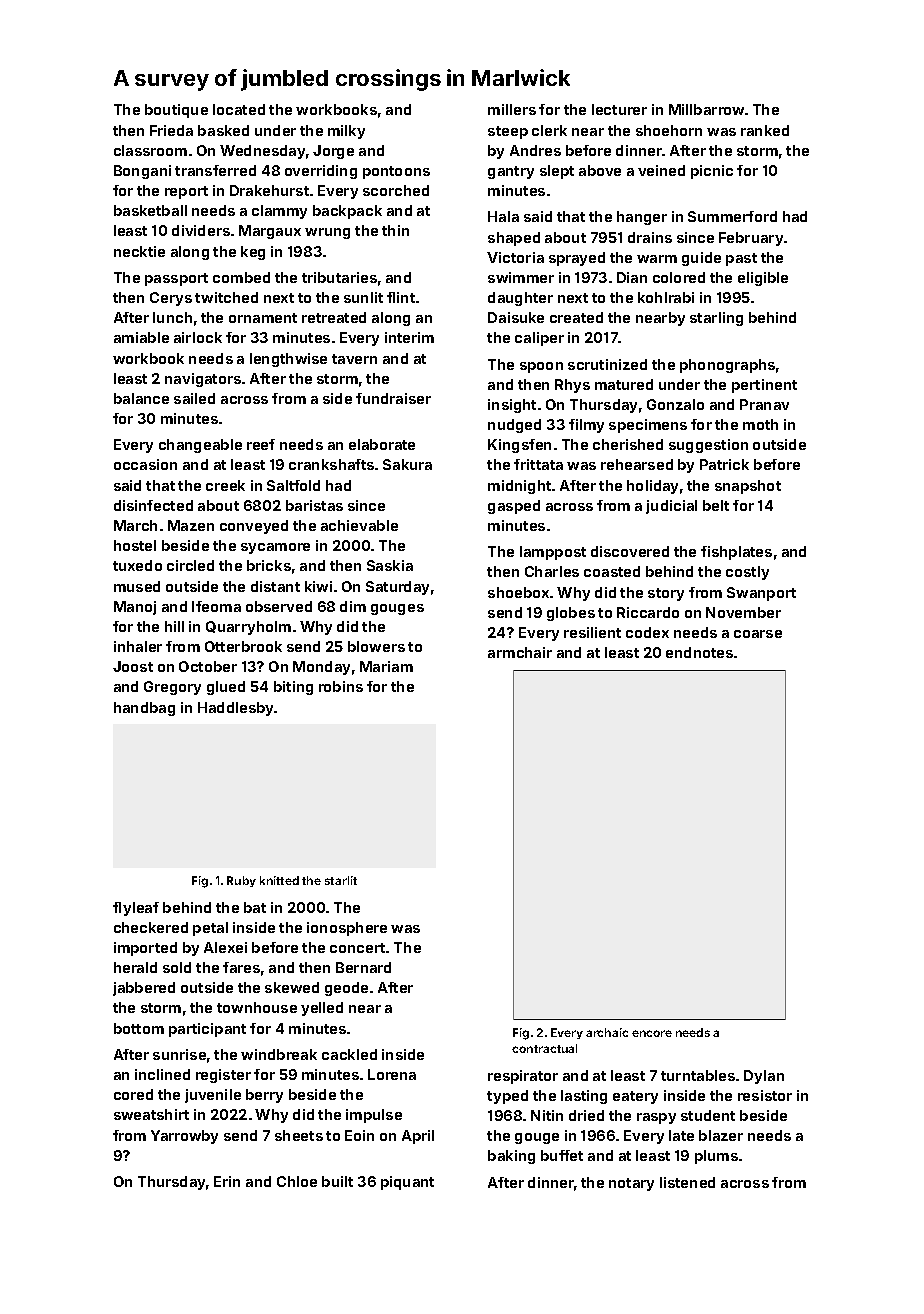 The width and height of the screenshot is (924, 1314). I want to click on spoon, so click(541, 367).
